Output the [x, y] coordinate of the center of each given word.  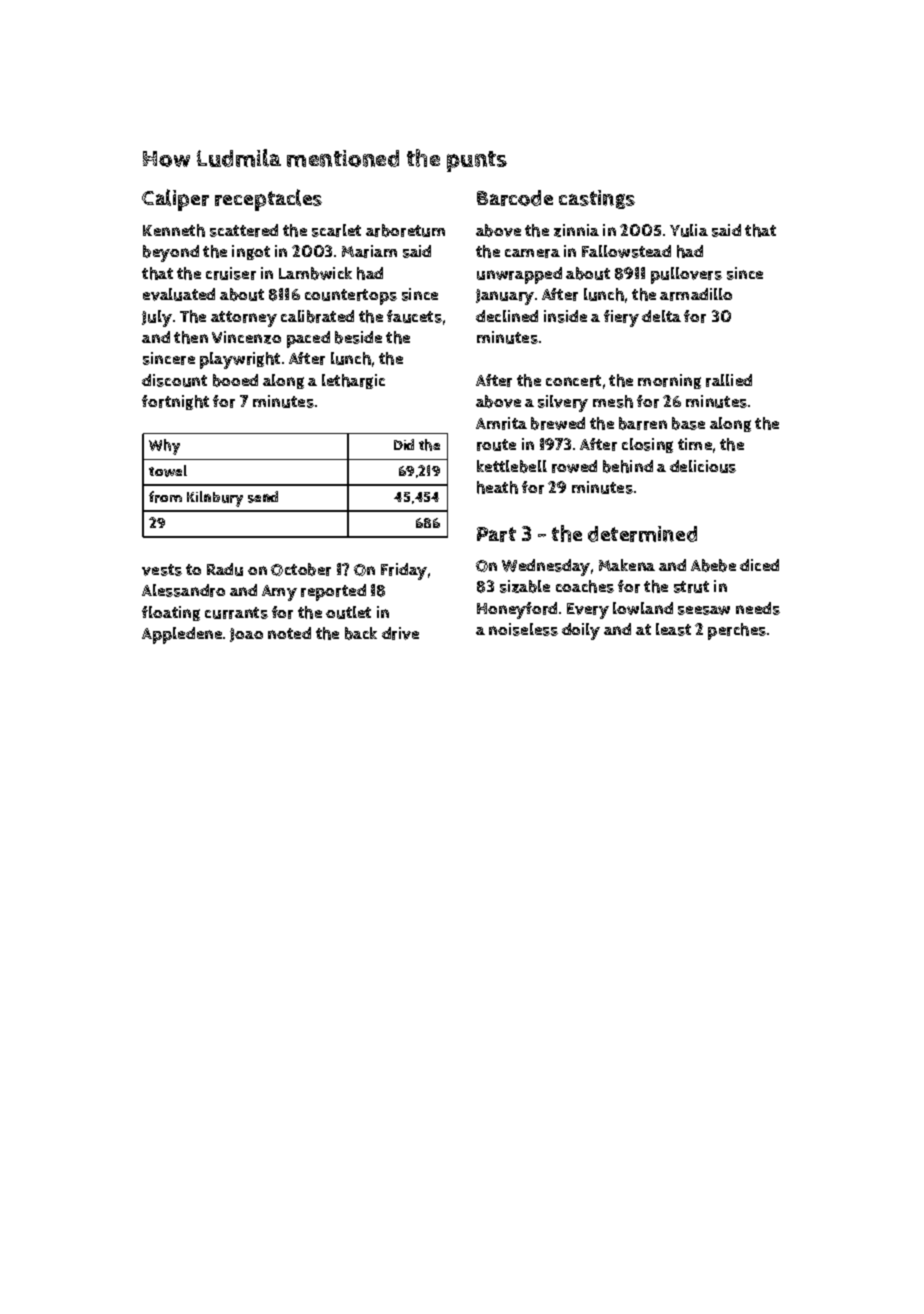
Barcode [515, 198]
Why [164, 447]
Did [404, 444]
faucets [414, 316]
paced [308, 339]
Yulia [689, 230]
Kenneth [174, 230]
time [695, 444]
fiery [621, 318]
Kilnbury [215, 499]
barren [643, 423]
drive [400, 633]
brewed [558, 423]
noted [289, 633]
